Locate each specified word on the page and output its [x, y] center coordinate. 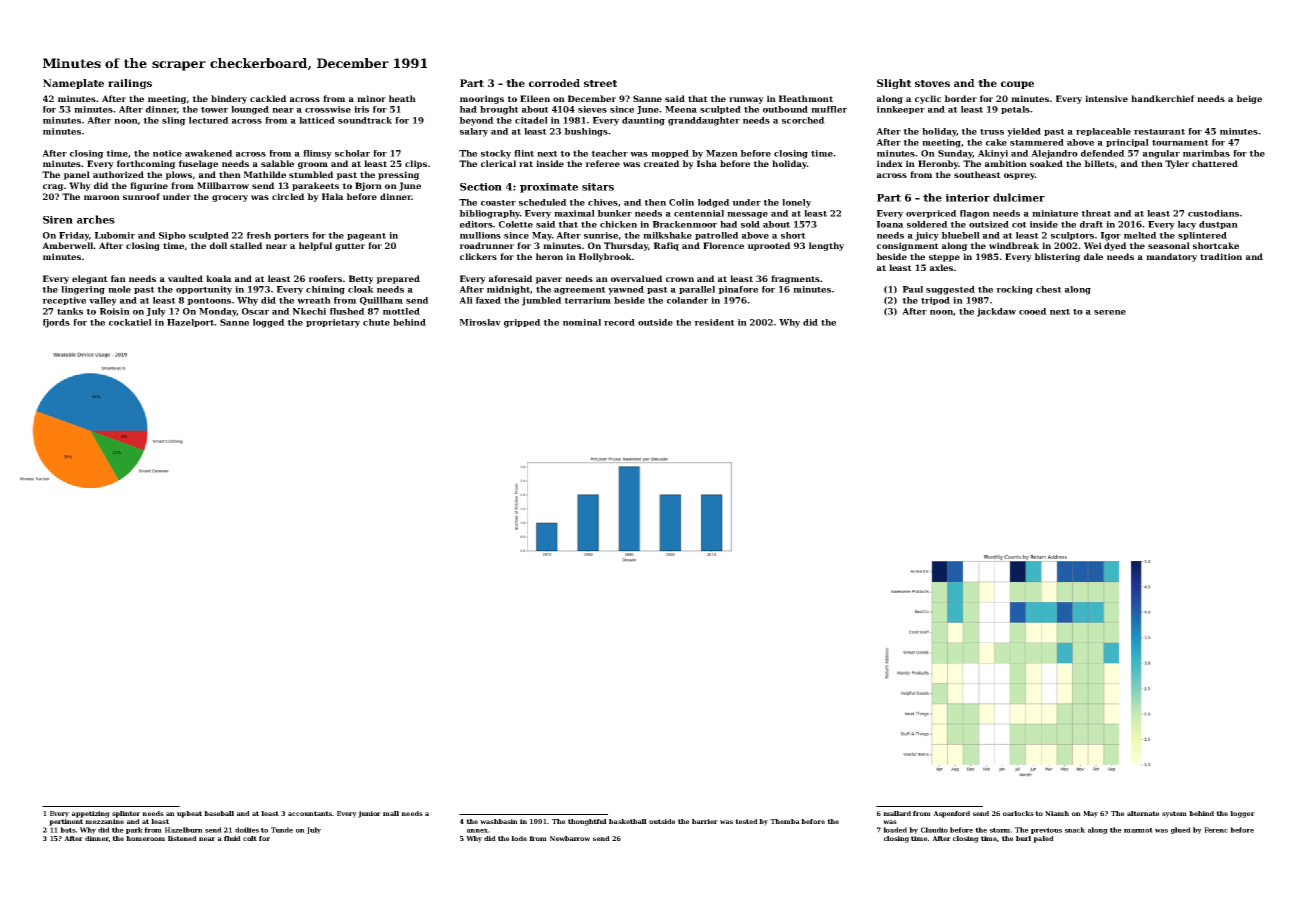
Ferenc [1216, 830]
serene [1110, 312]
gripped [522, 323]
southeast [977, 174]
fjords [56, 323]
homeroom [145, 838]
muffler [829, 109]
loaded [895, 830]
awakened [209, 153]
